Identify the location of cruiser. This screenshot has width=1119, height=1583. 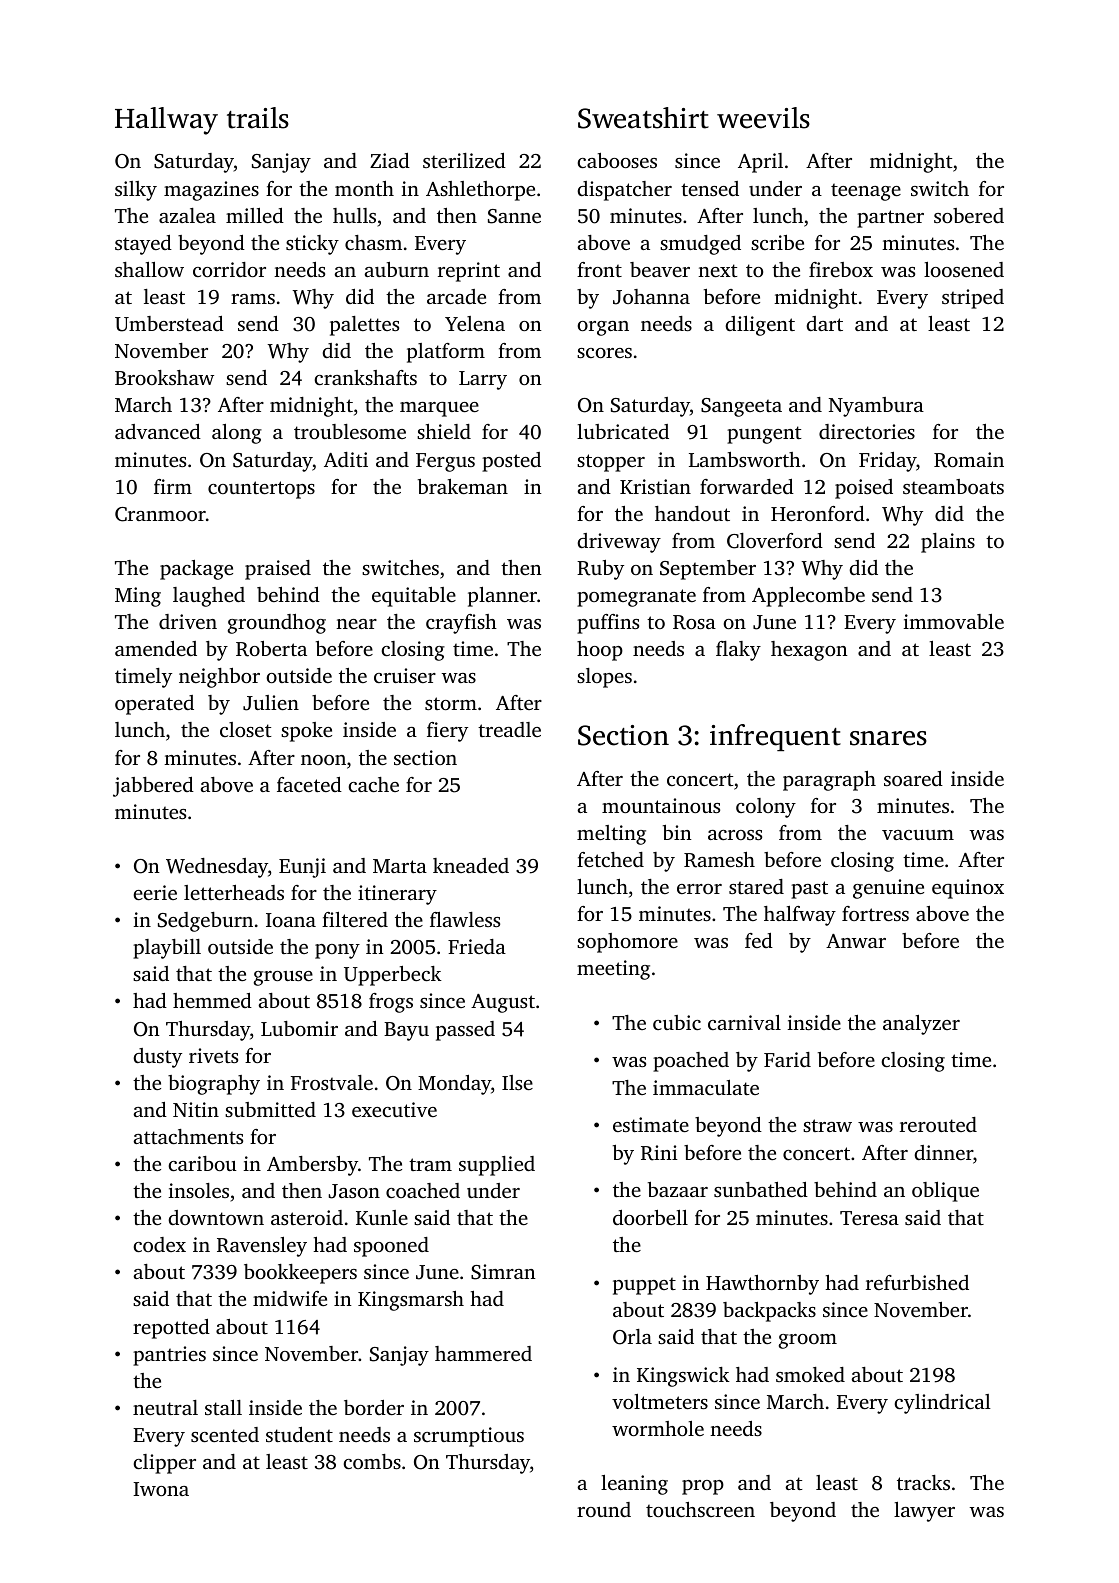
(405, 675).
